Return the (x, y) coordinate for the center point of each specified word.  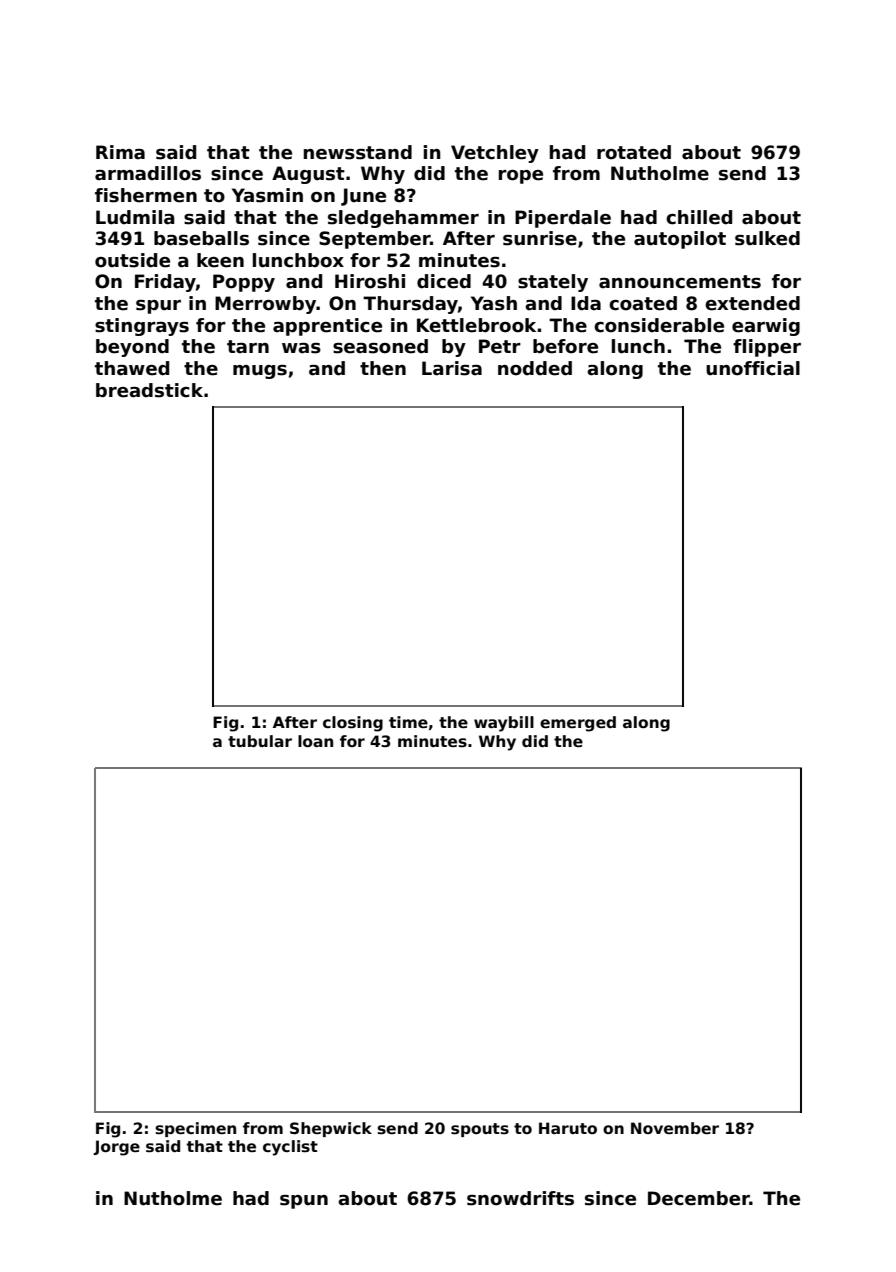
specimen (195, 1129)
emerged (578, 724)
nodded (535, 368)
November (675, 1128)
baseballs (201, 238)
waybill (504, 724)
